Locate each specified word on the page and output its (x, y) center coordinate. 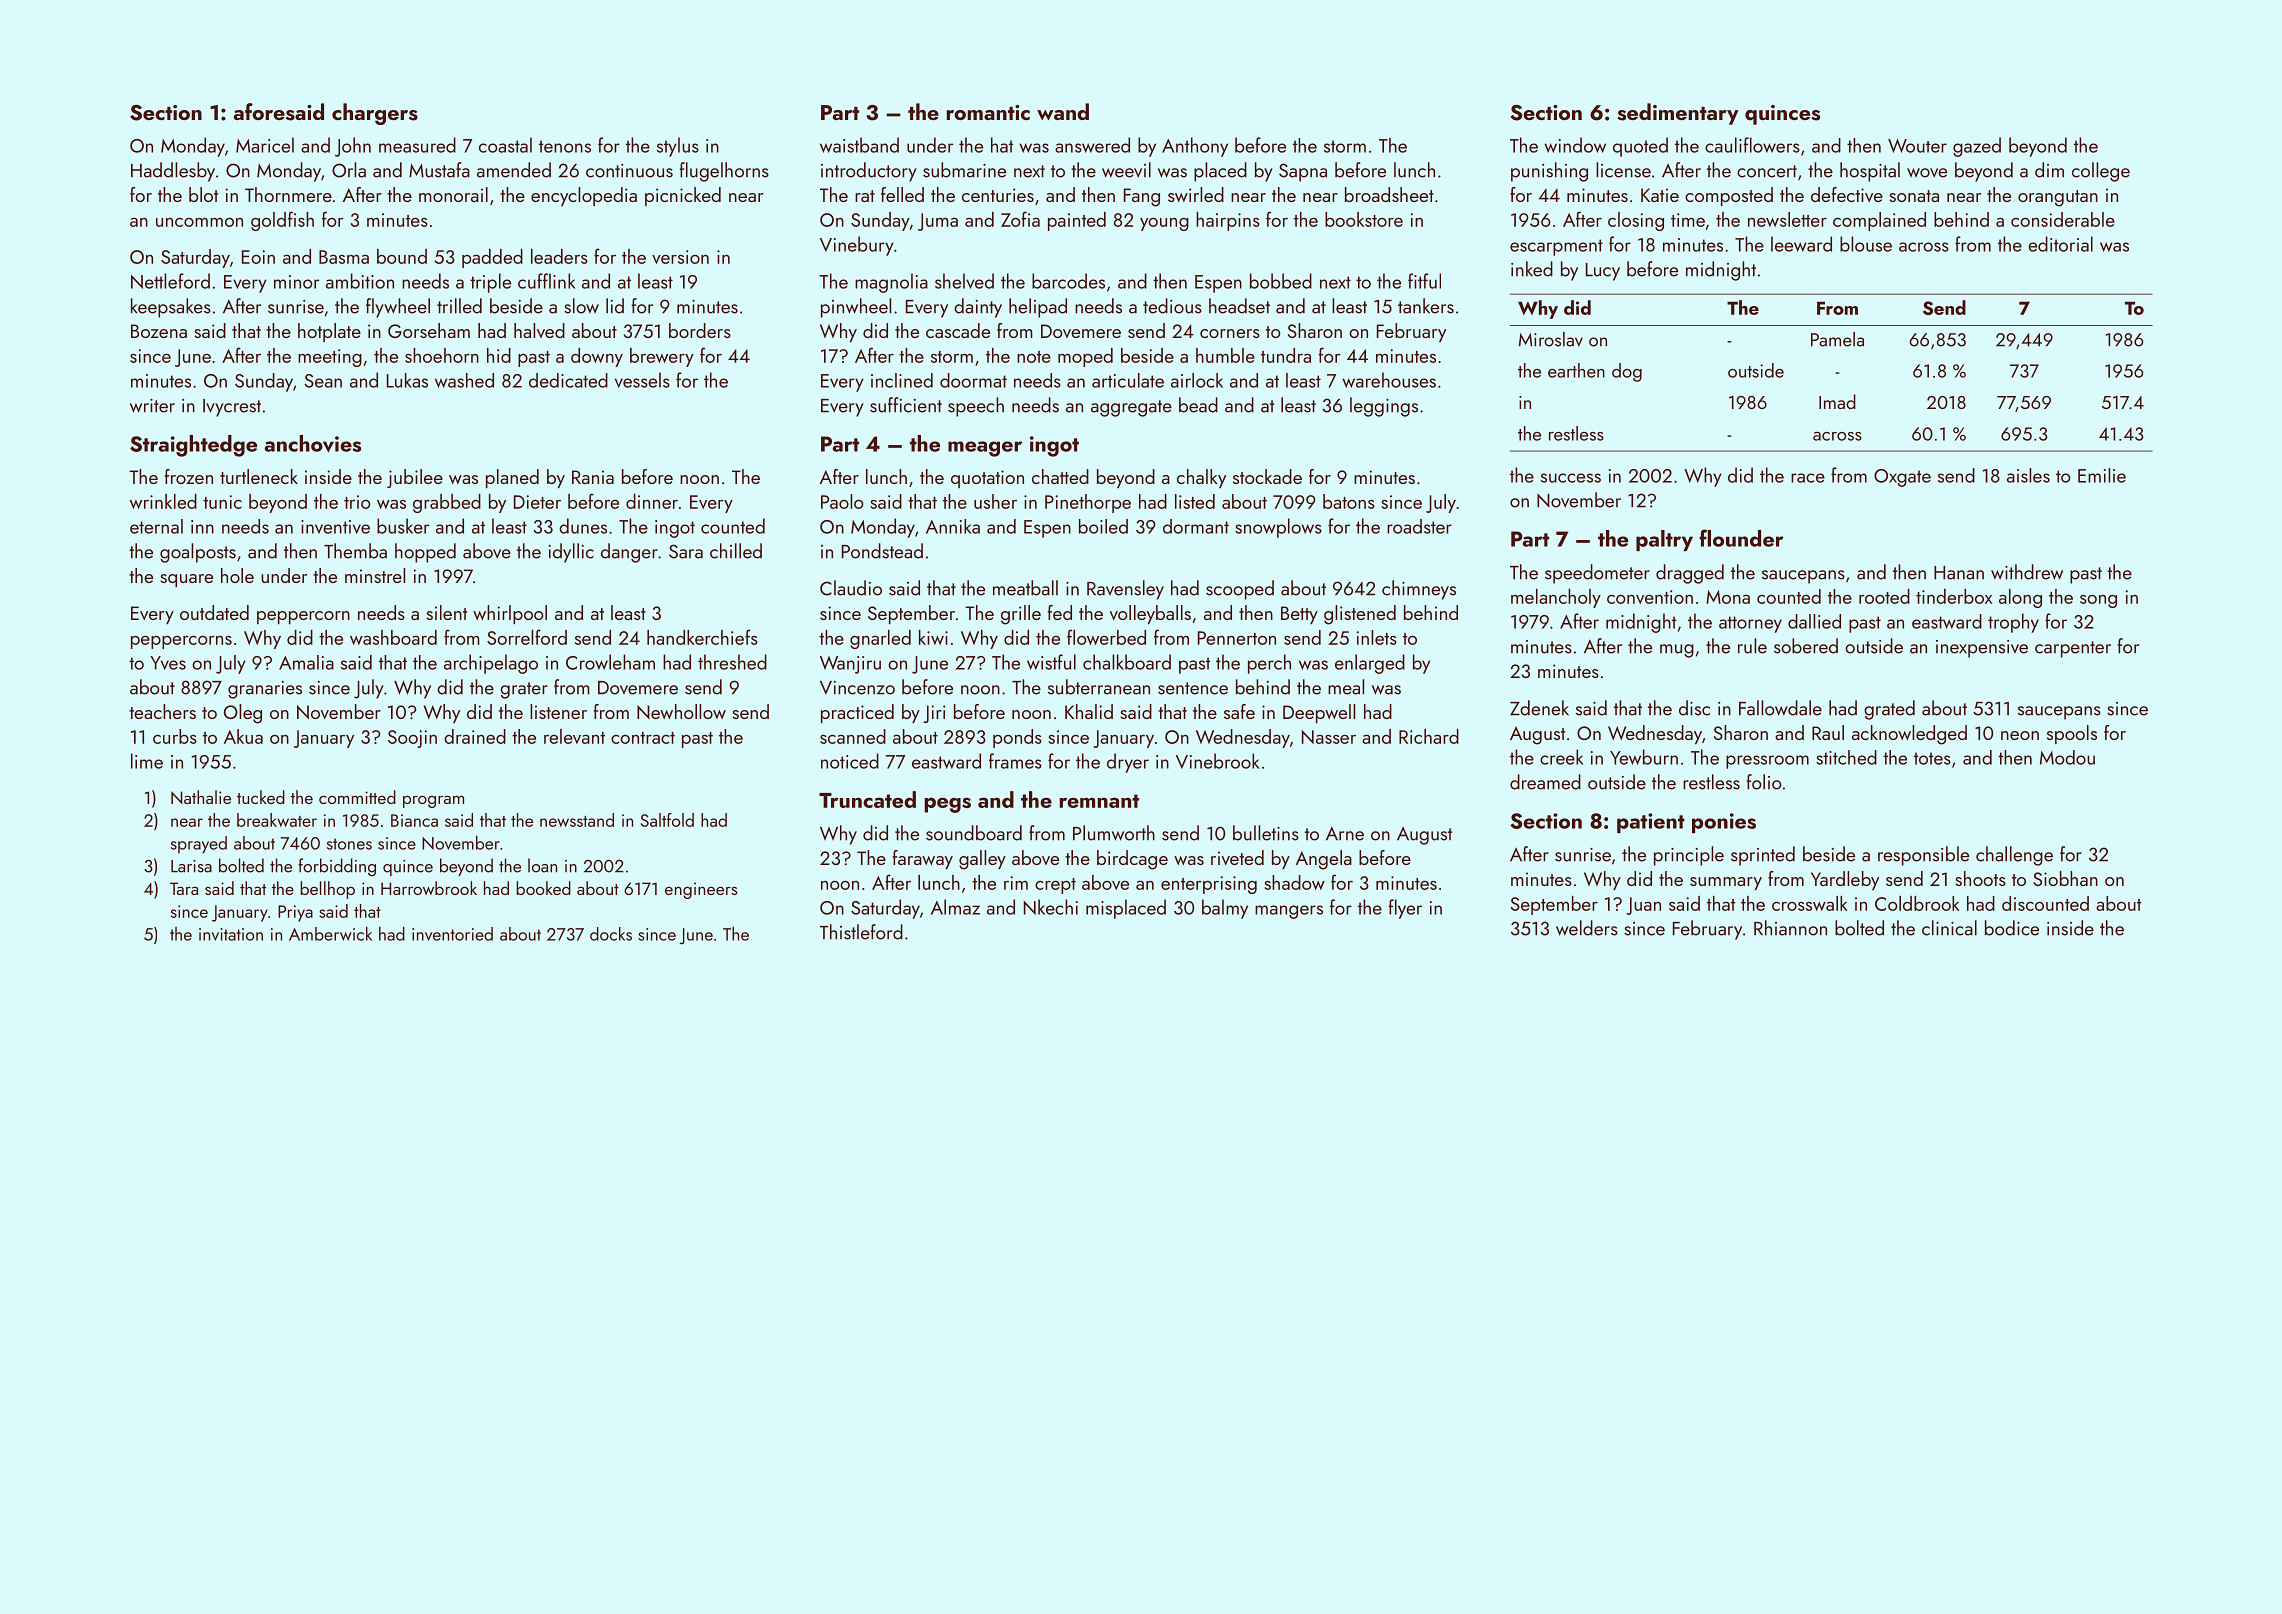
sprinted (1763, 856)
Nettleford (170, 281)
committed (357, 797)
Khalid (1089, 711)
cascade (958, 330)
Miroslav (1551, 339)
